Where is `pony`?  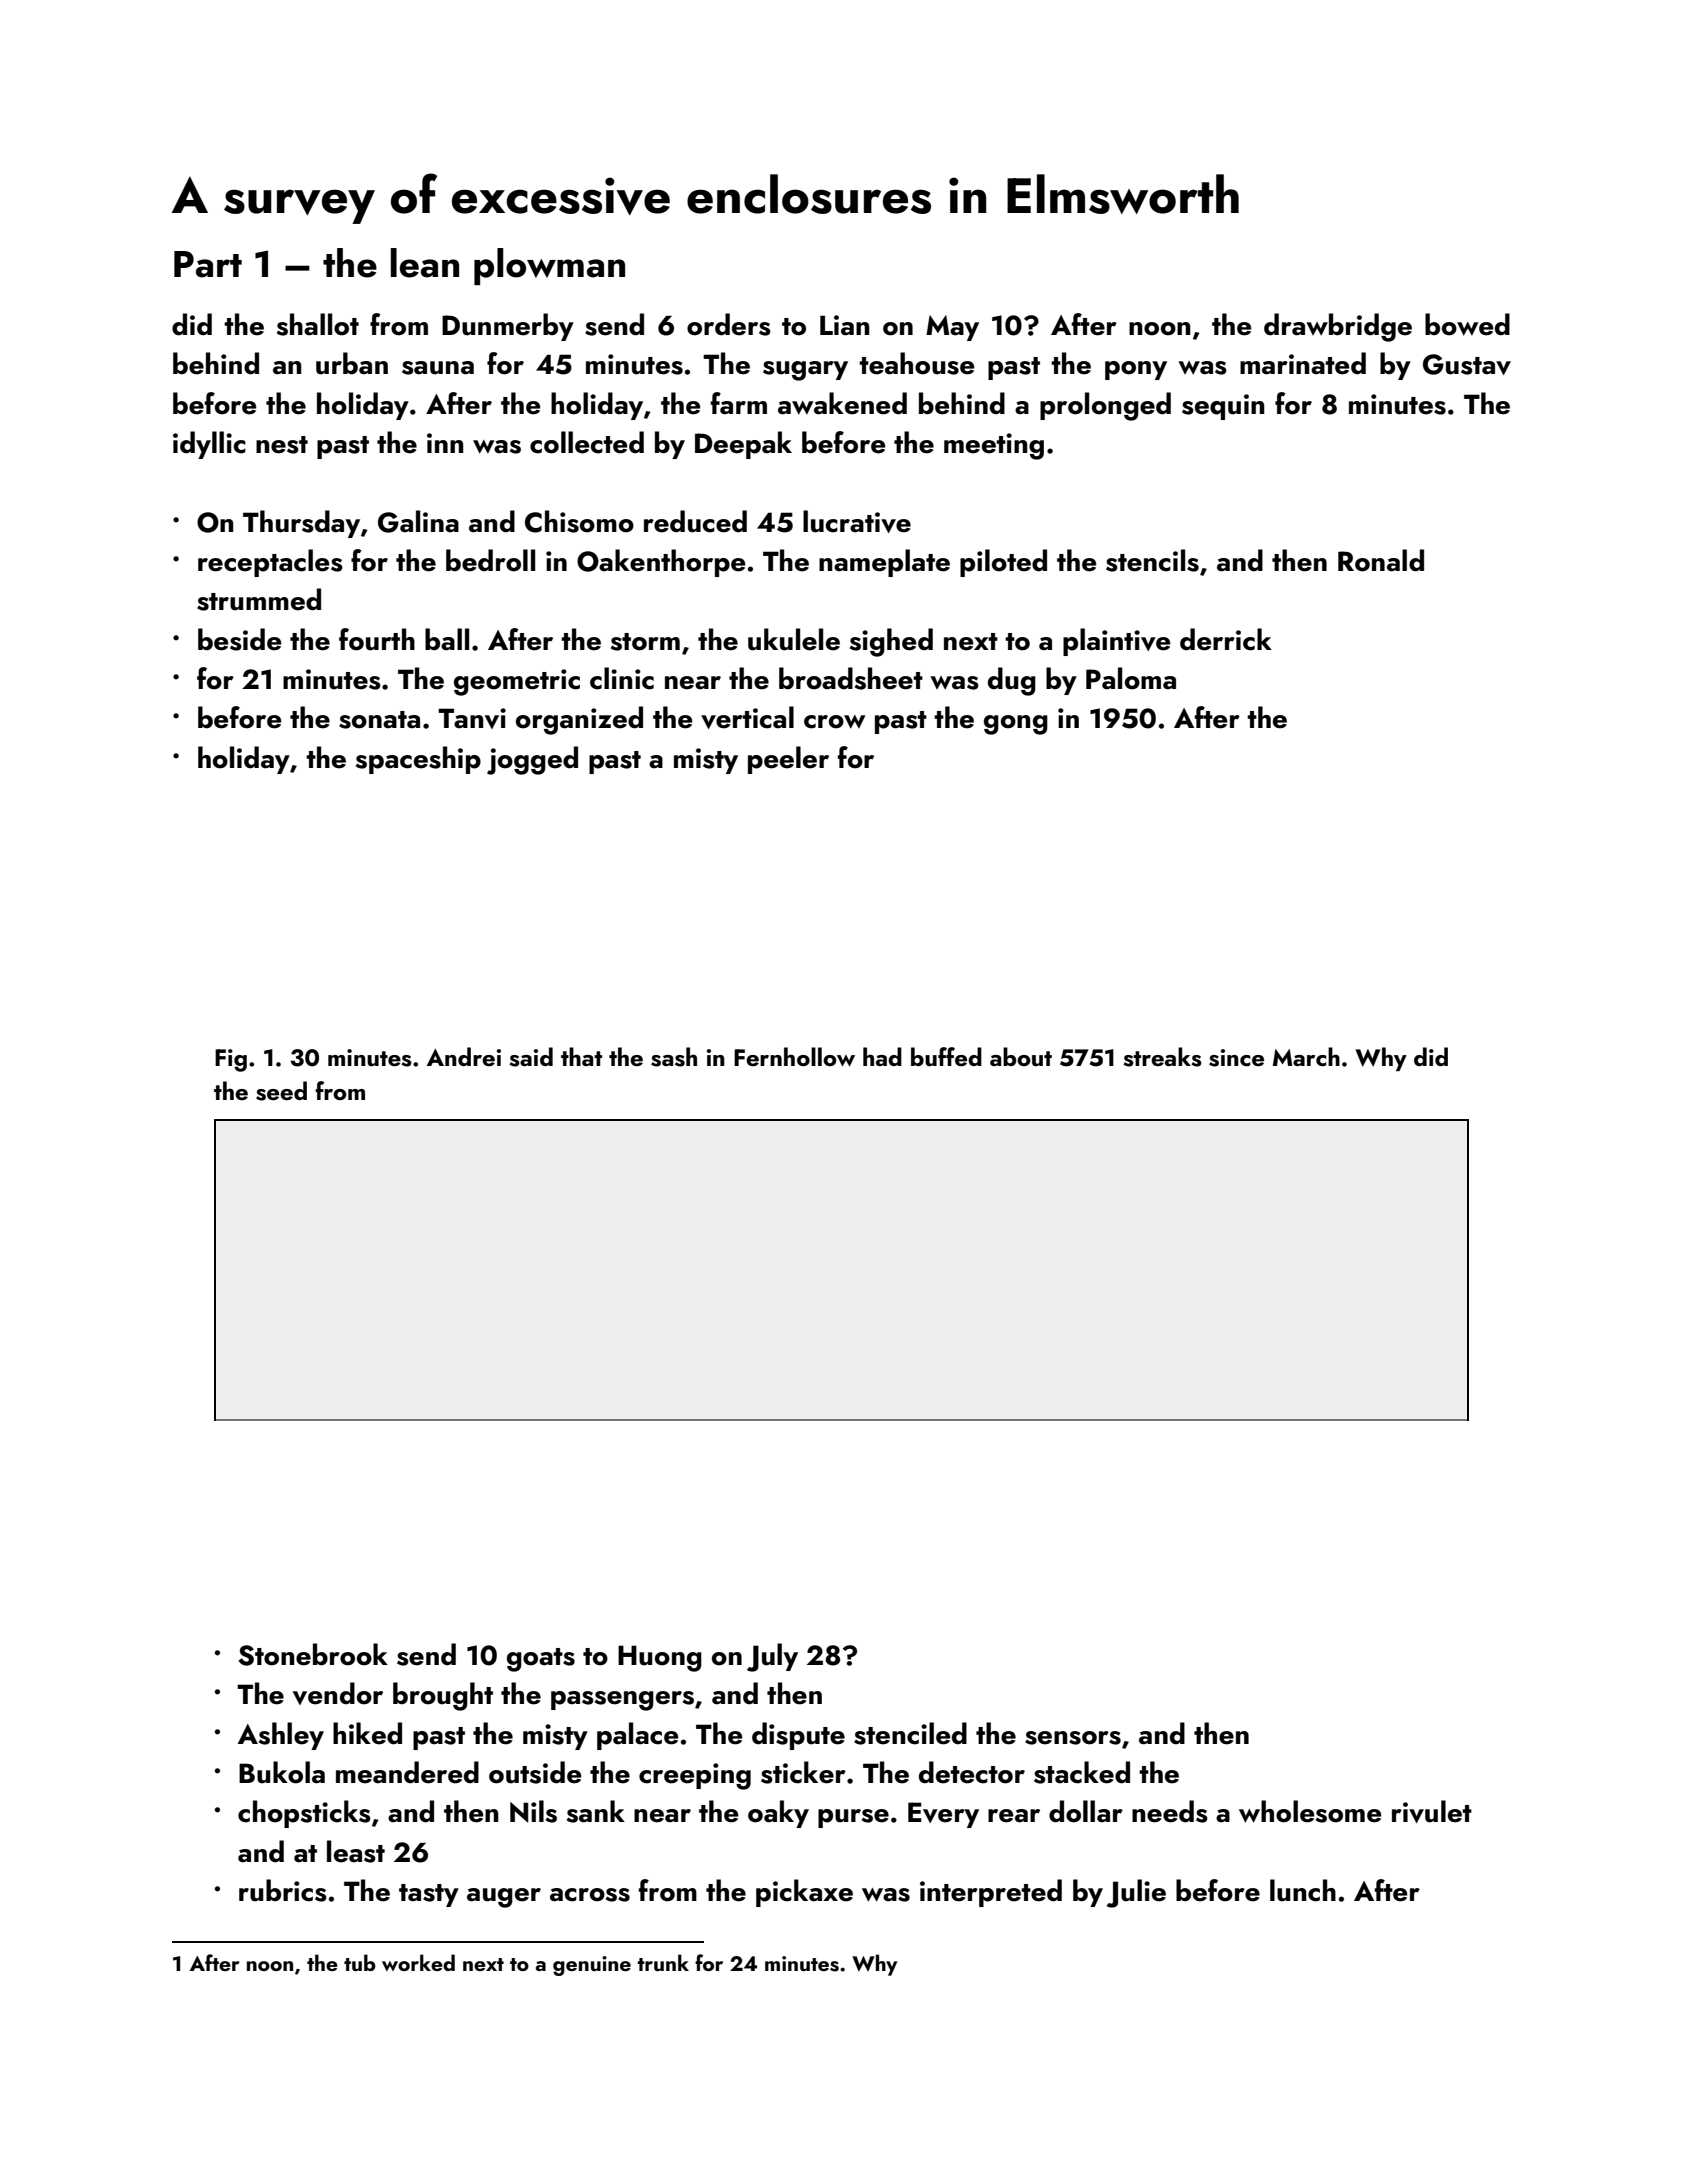
pony is located at coordinates (1136, 370).
